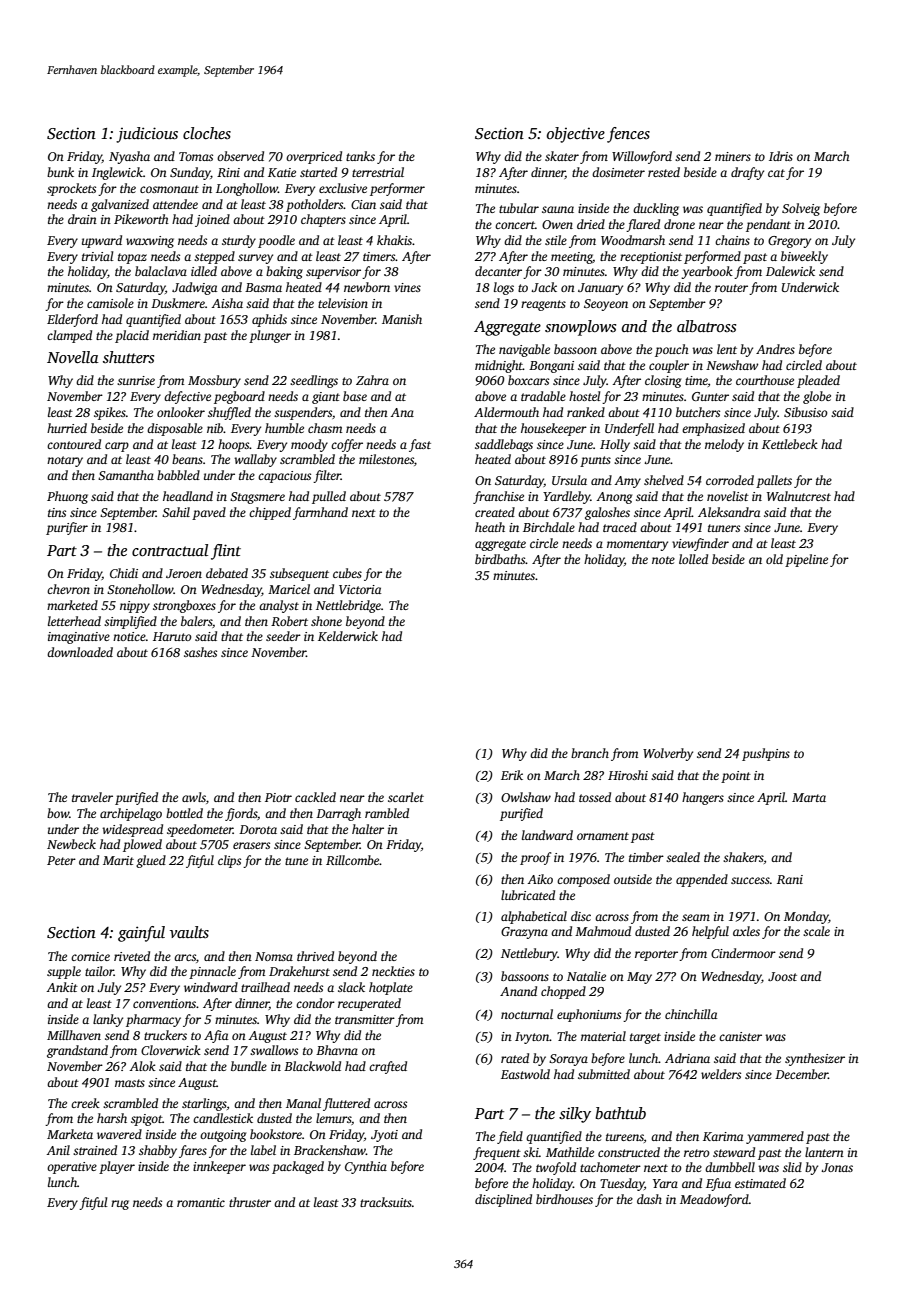 This image has width=908, height=1316. Describe the element at coordinates (147, 135) in the image. I see `judicious` at that location.
